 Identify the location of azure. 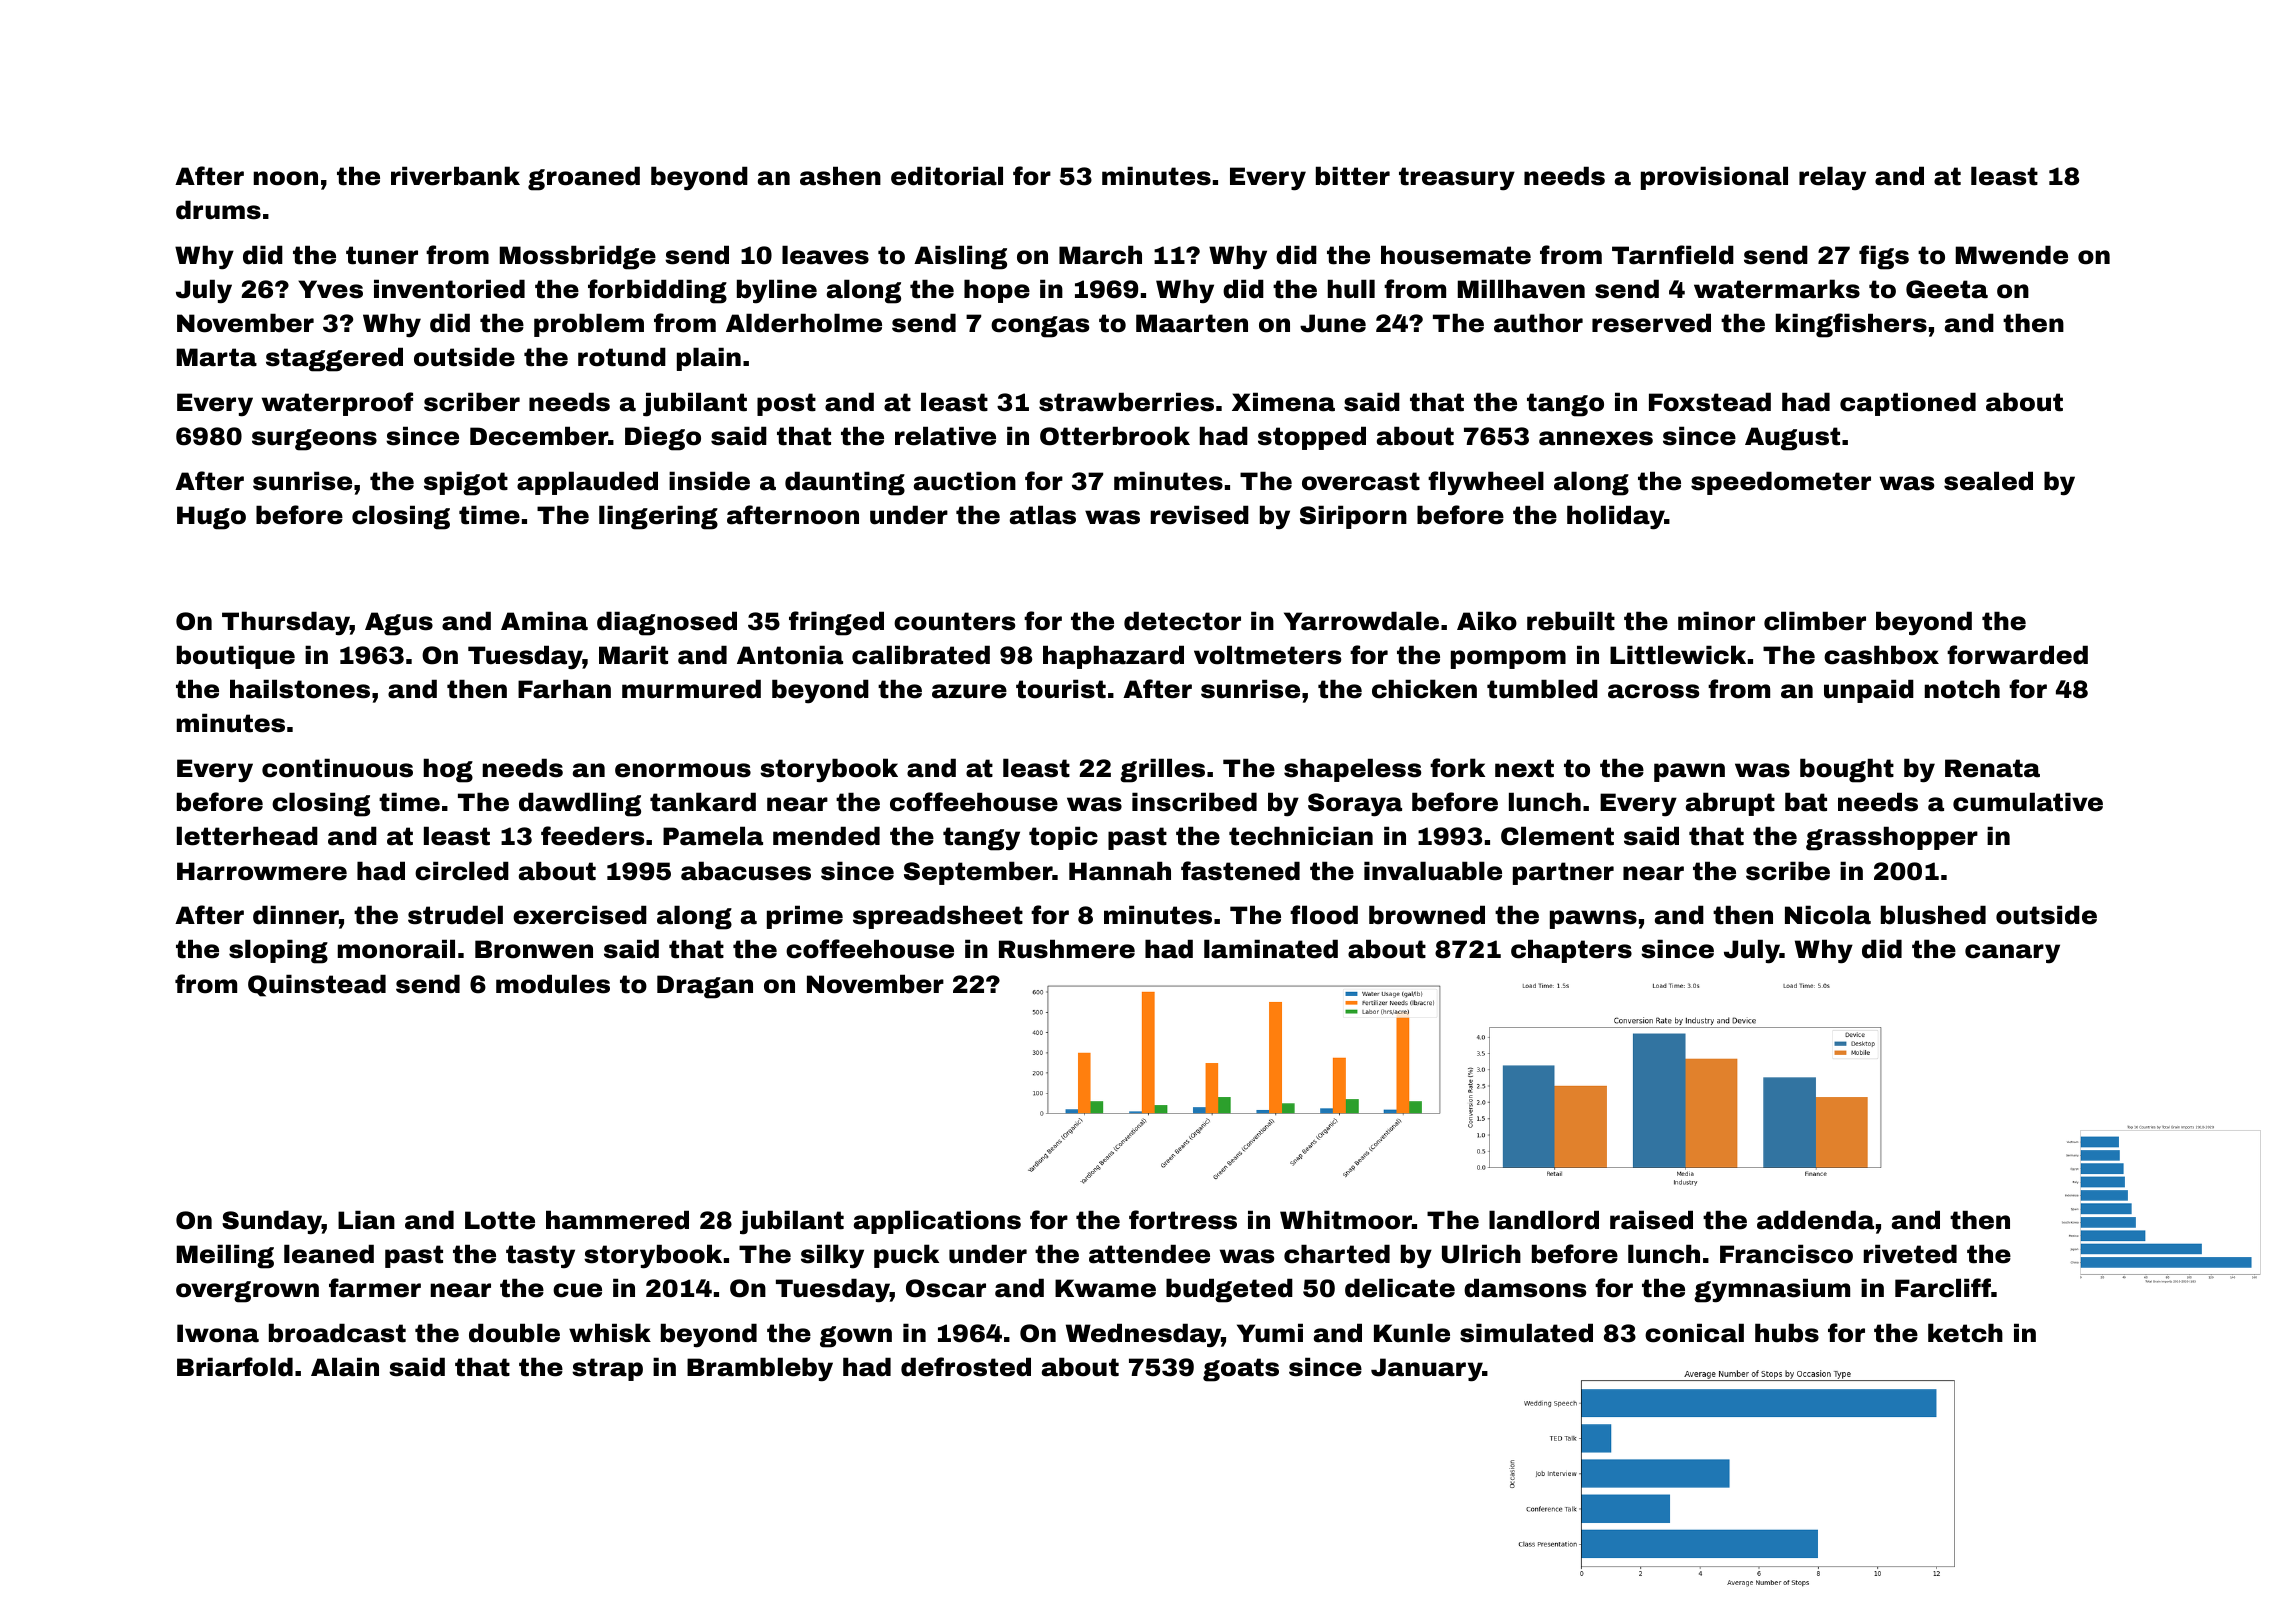
(969, 691).
